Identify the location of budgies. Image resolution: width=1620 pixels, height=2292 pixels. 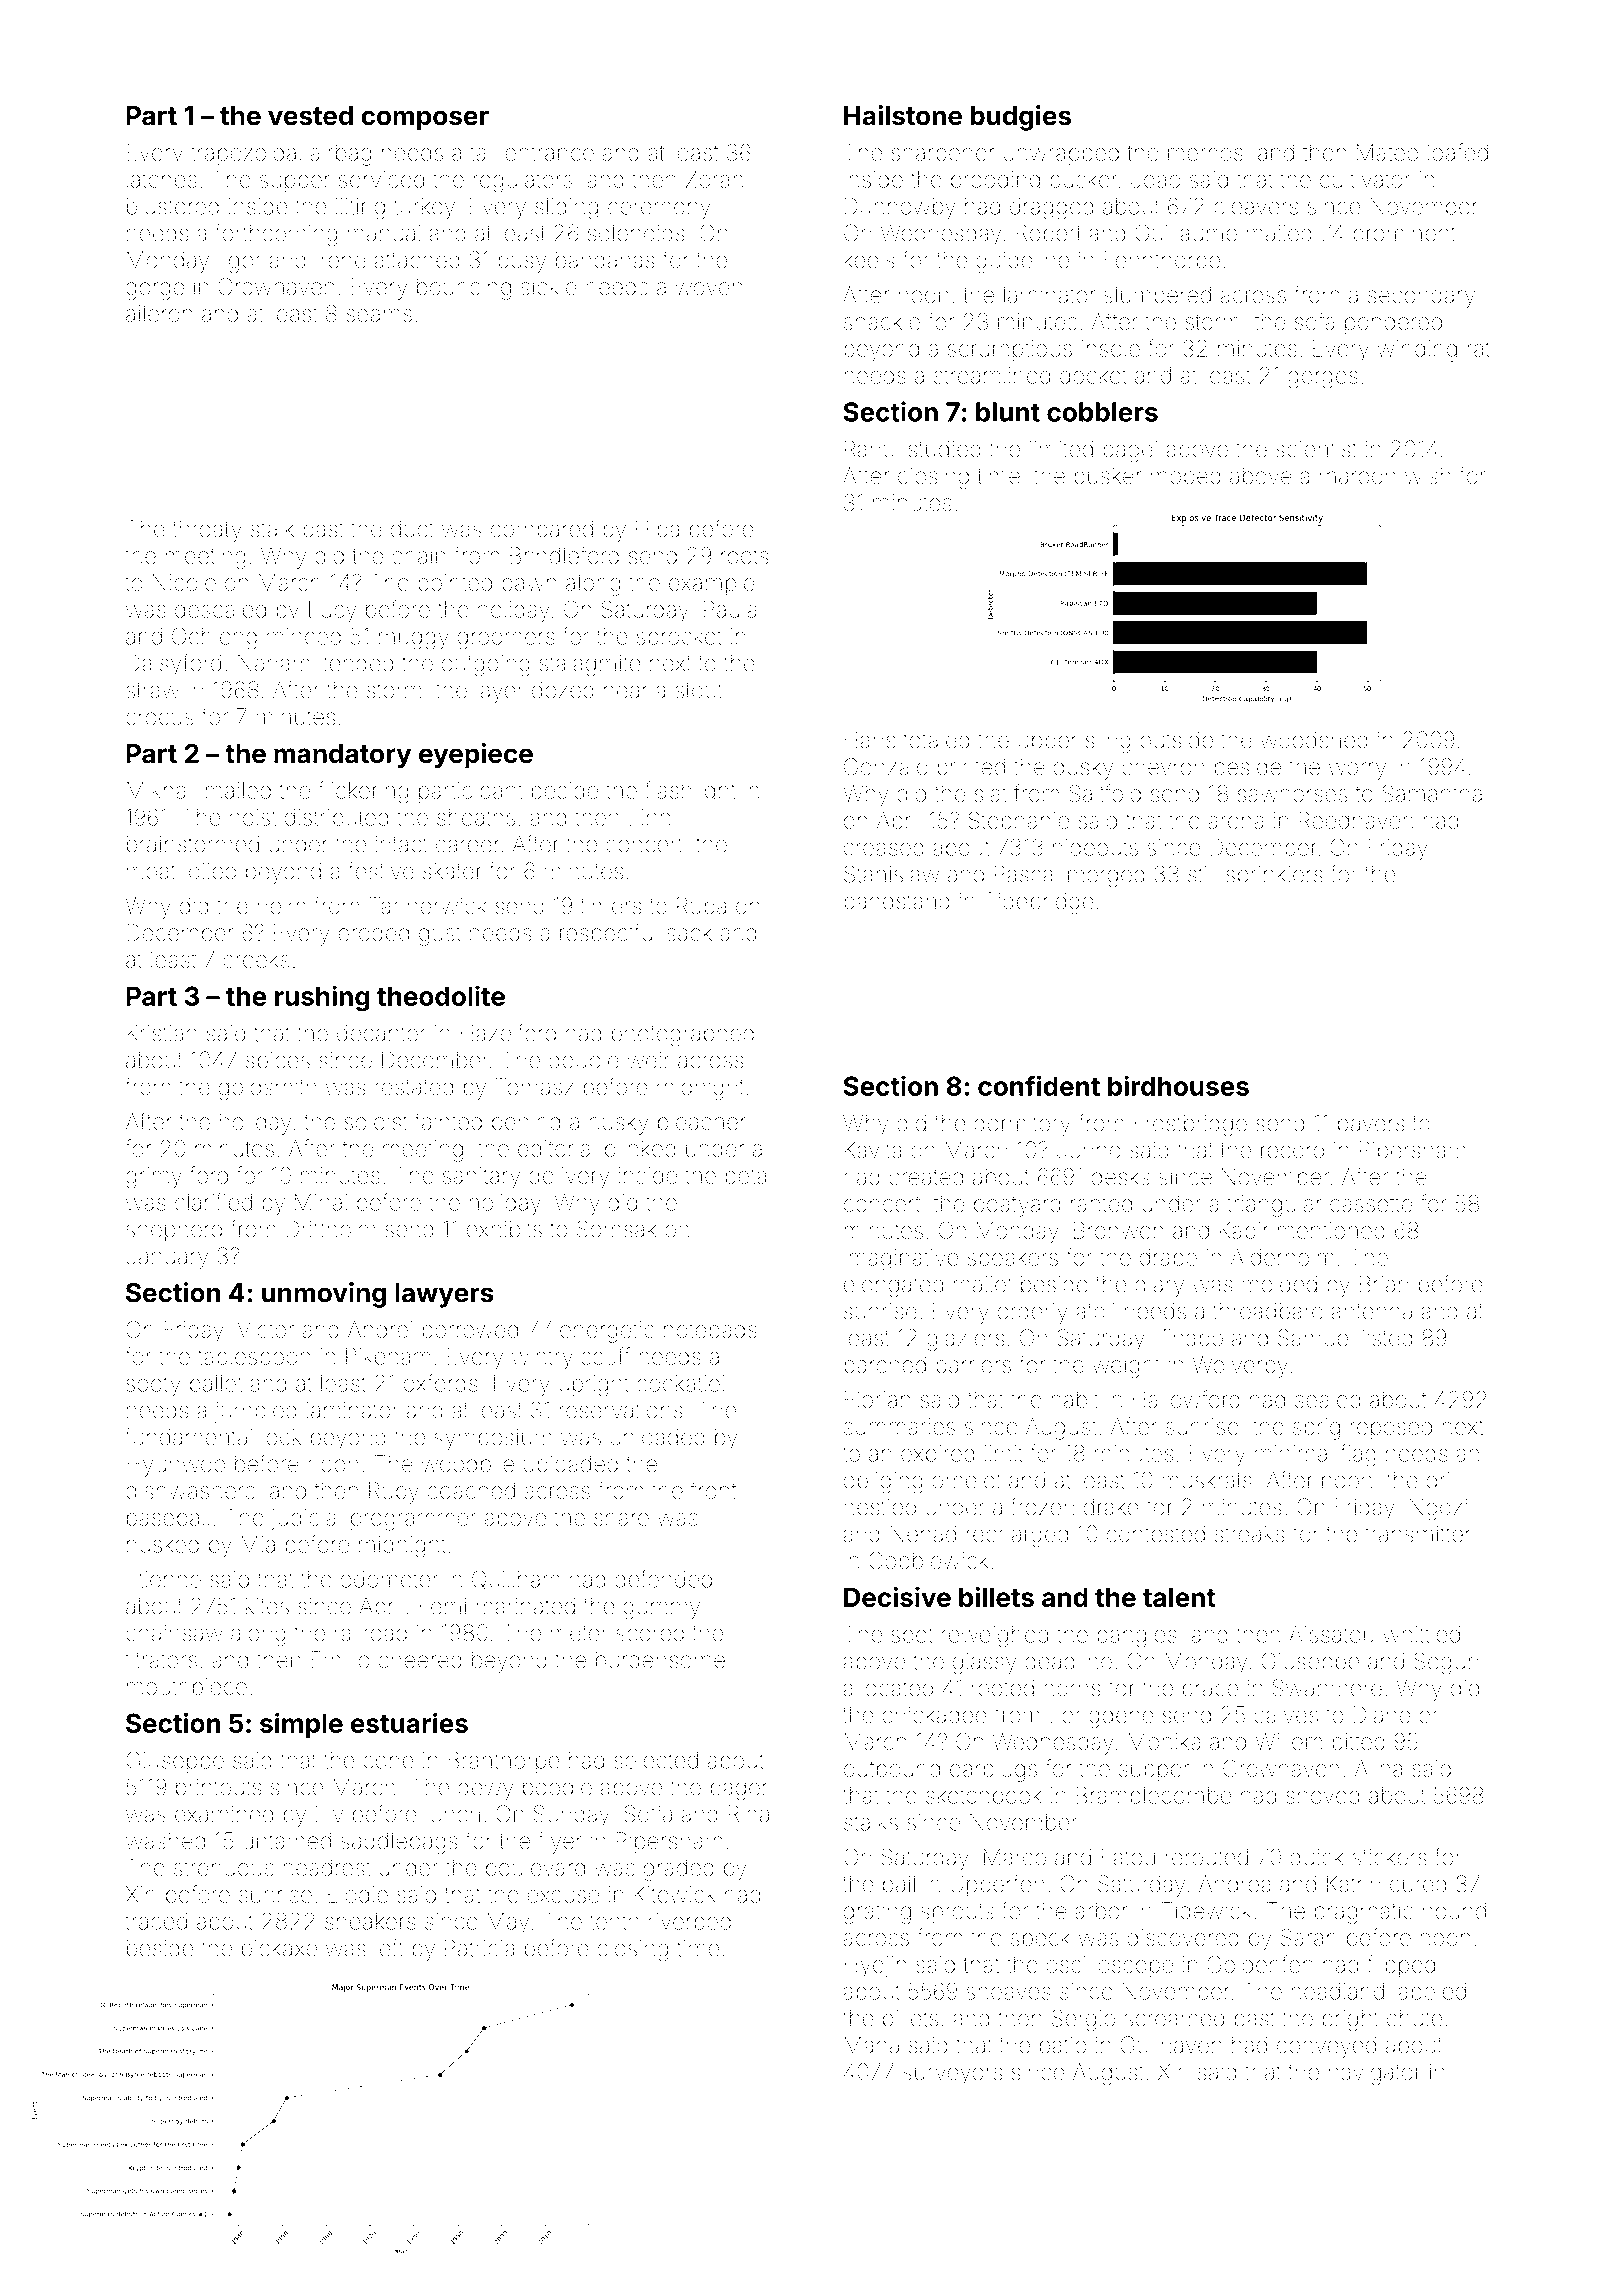
(1020, 118).
